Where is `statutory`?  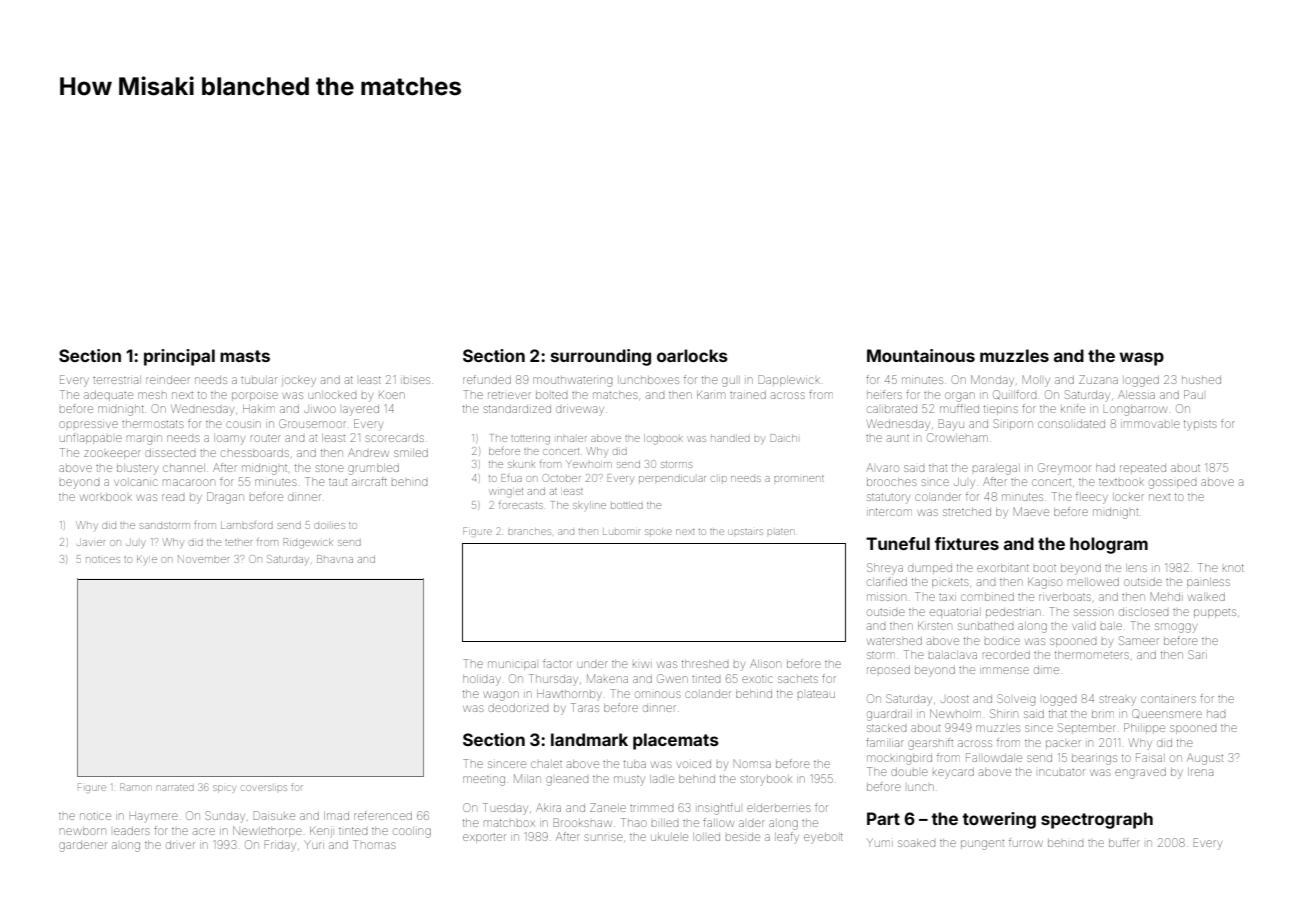
statutory is located at coordinates (888, 499).
